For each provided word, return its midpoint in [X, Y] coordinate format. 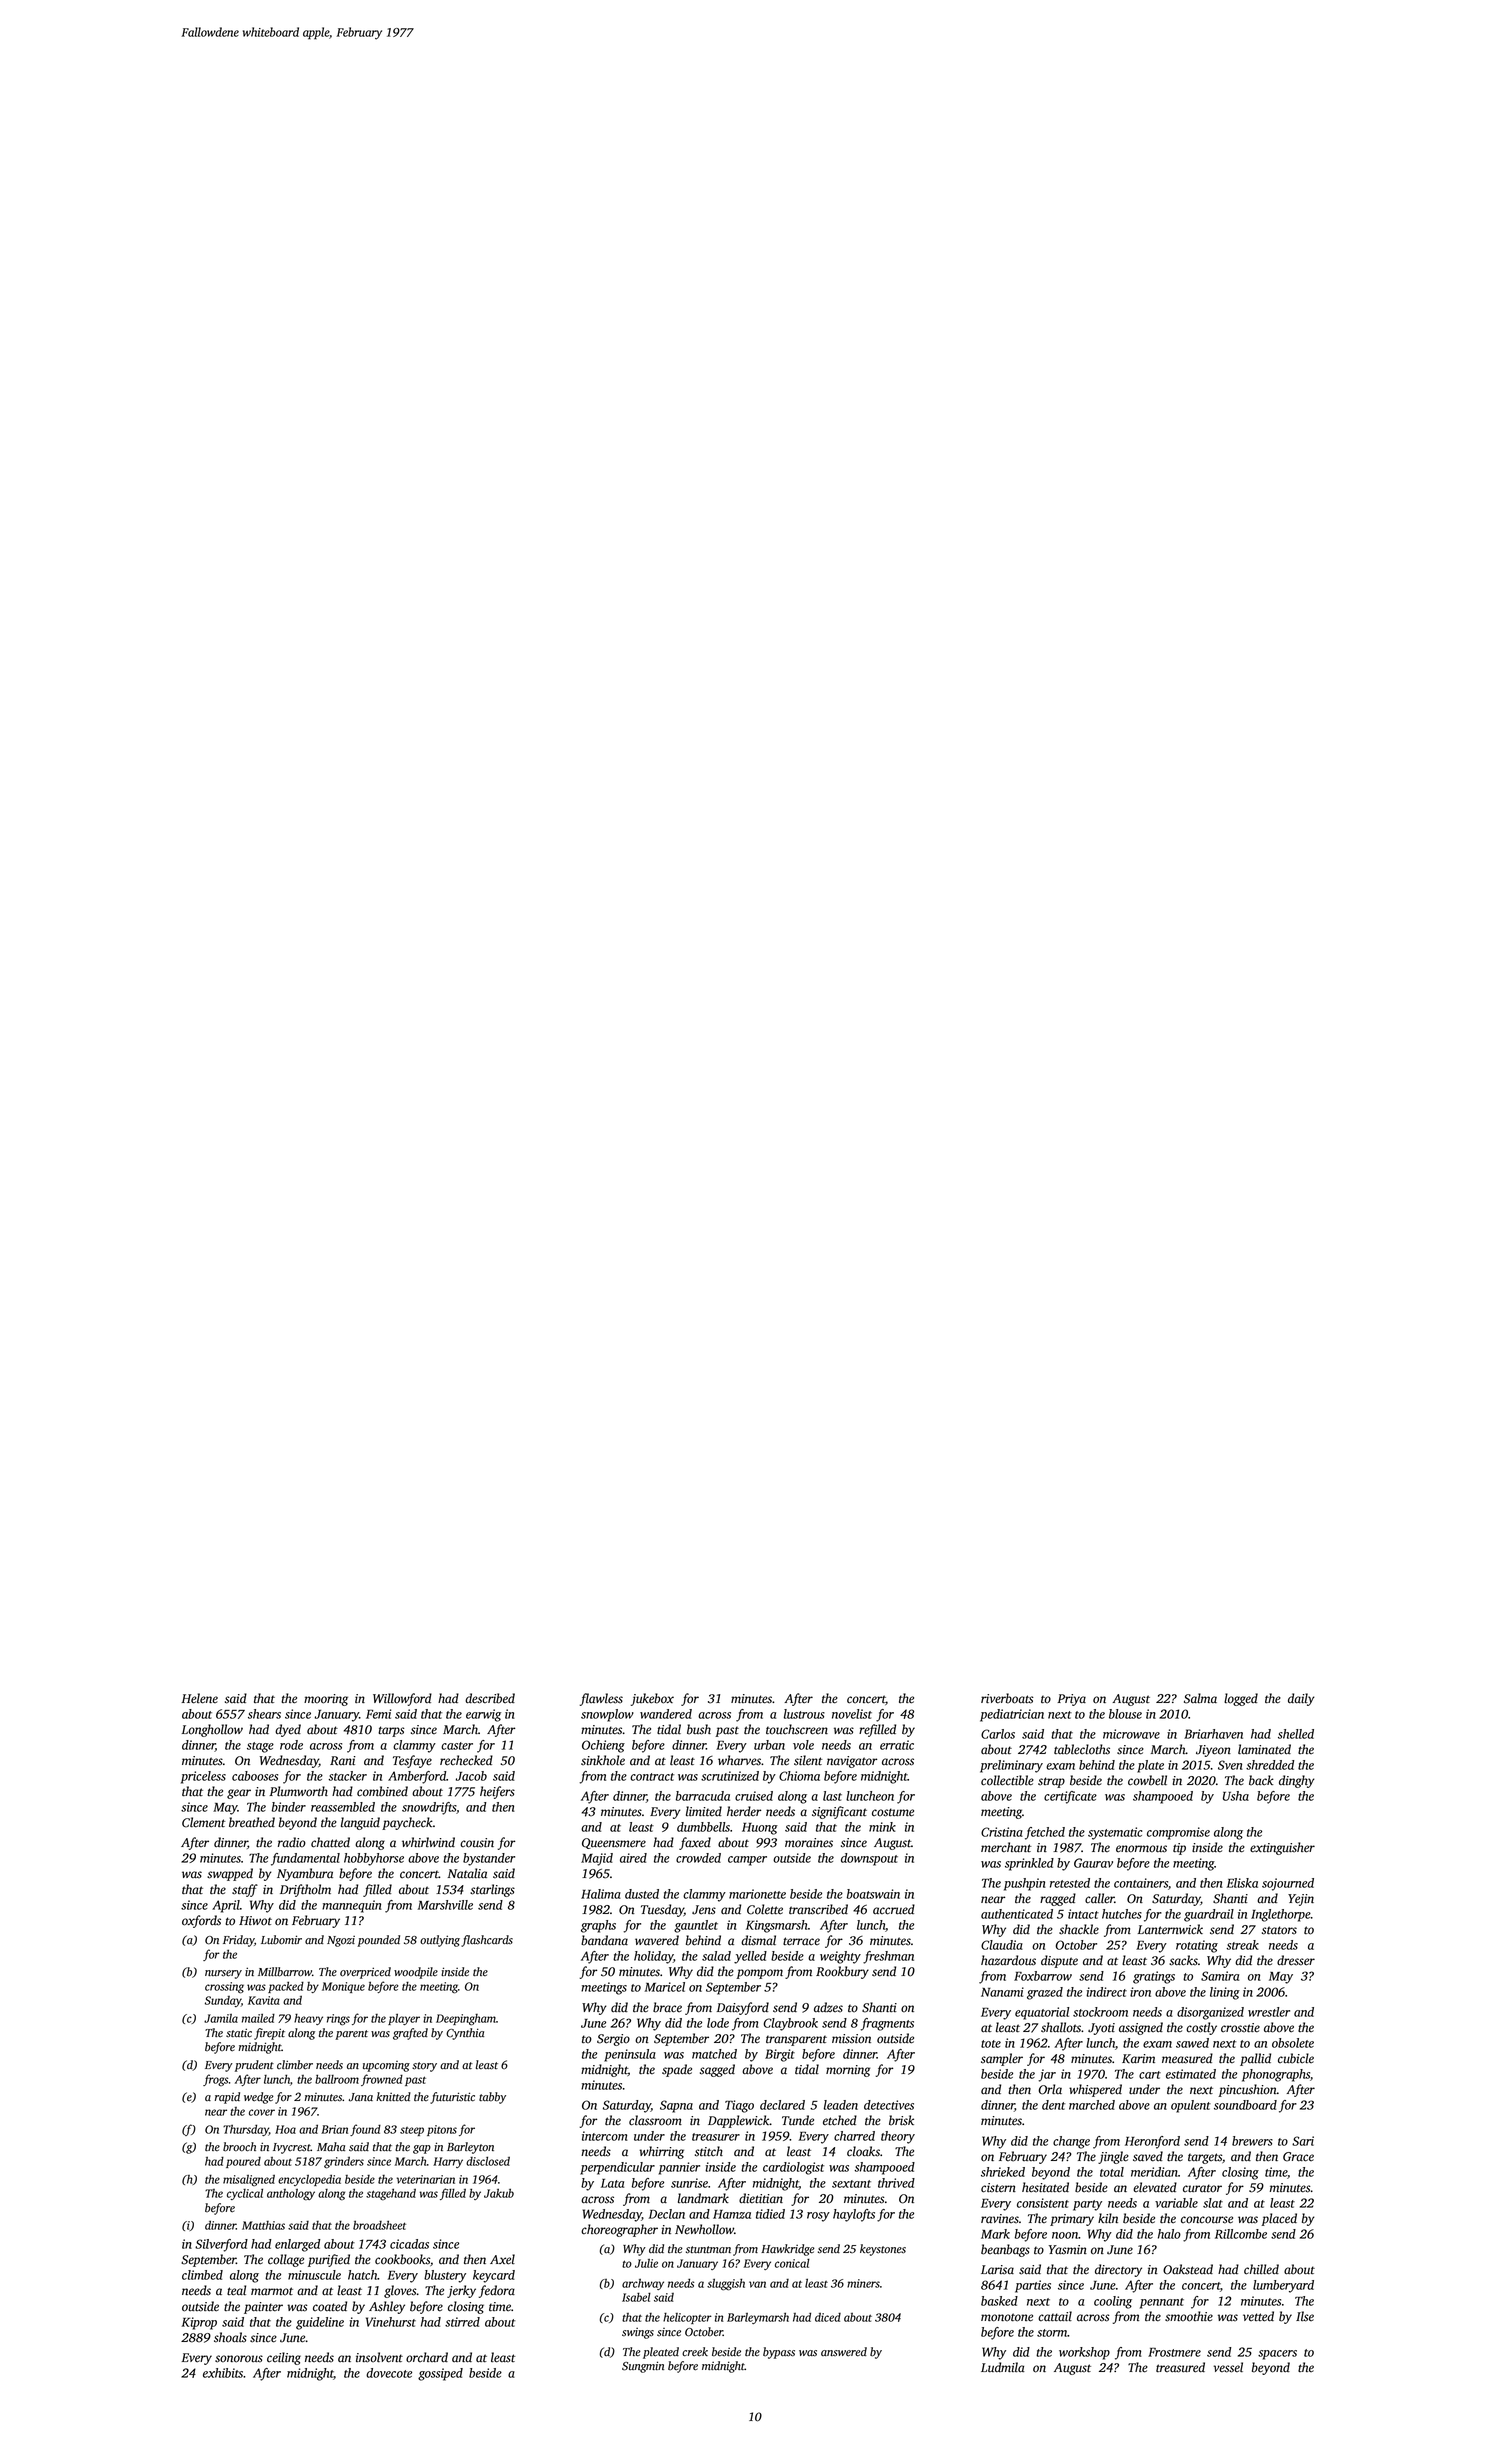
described [490, 1698]
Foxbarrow [1043, 1976]
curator [1202, 2188]
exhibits [223, 2373]
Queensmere [614, 1843]
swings [638, 2333]
